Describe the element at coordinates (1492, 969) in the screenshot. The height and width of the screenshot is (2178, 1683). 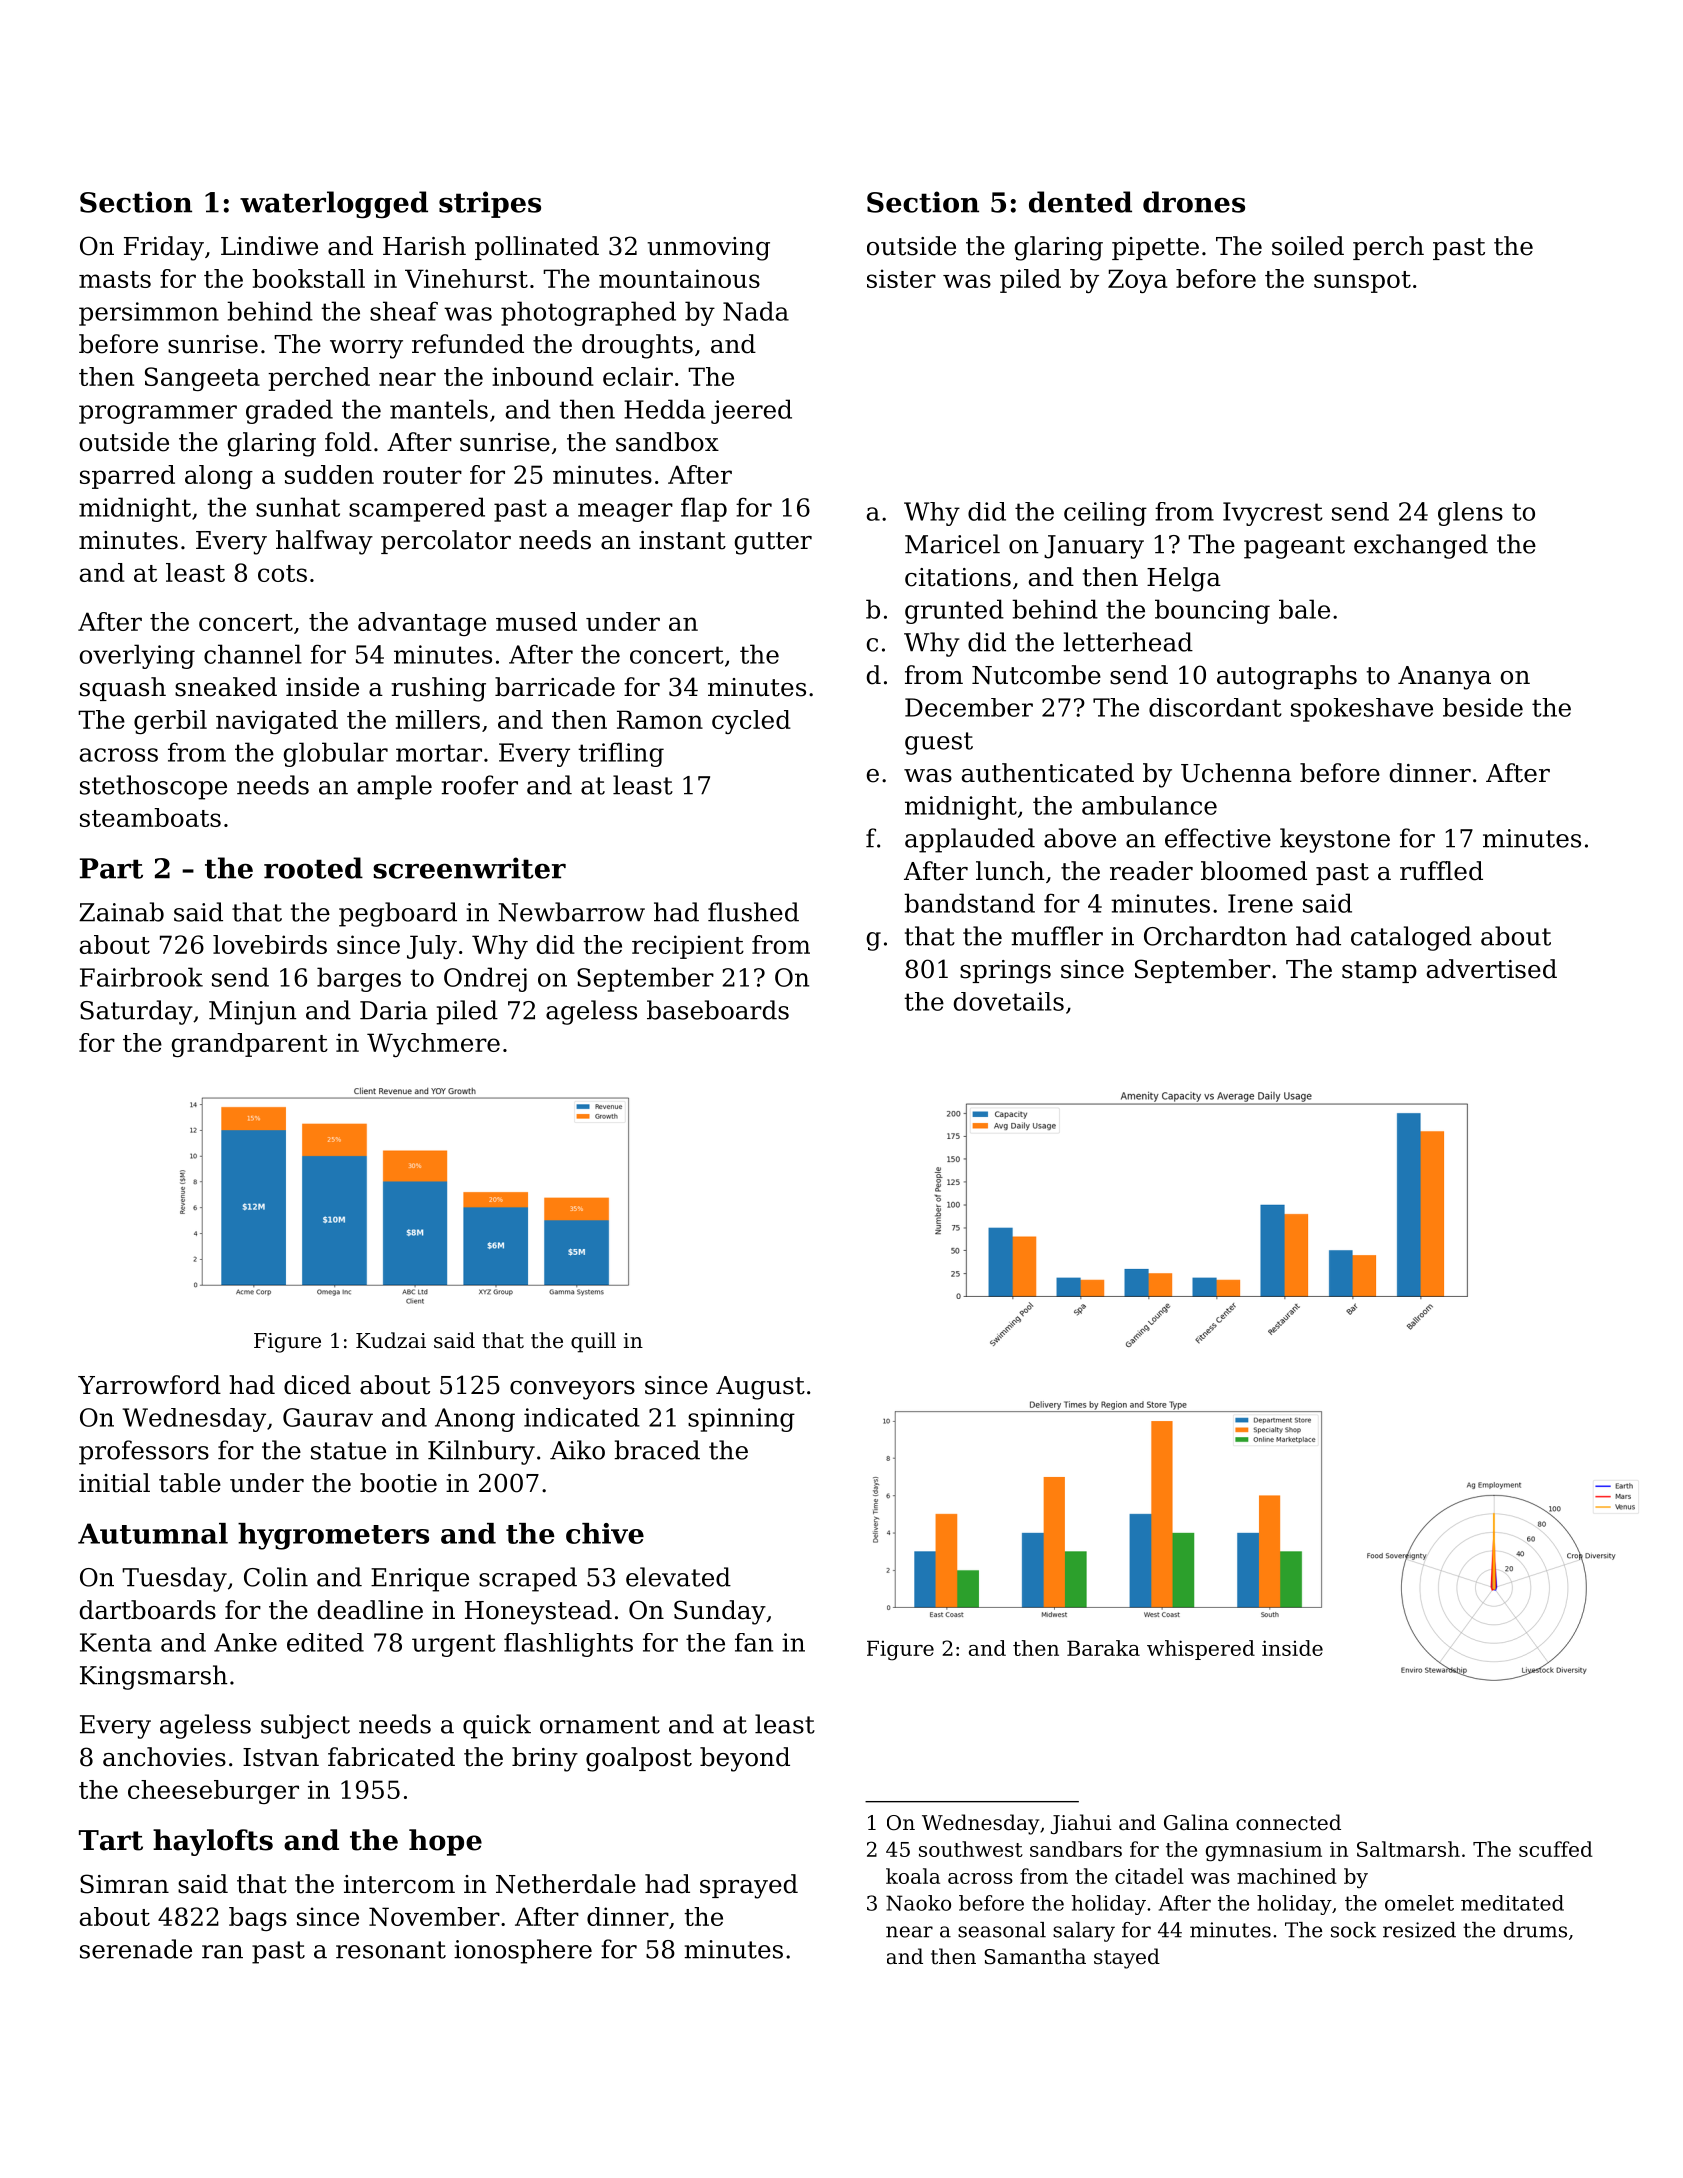
I see `advertised` at that location.
